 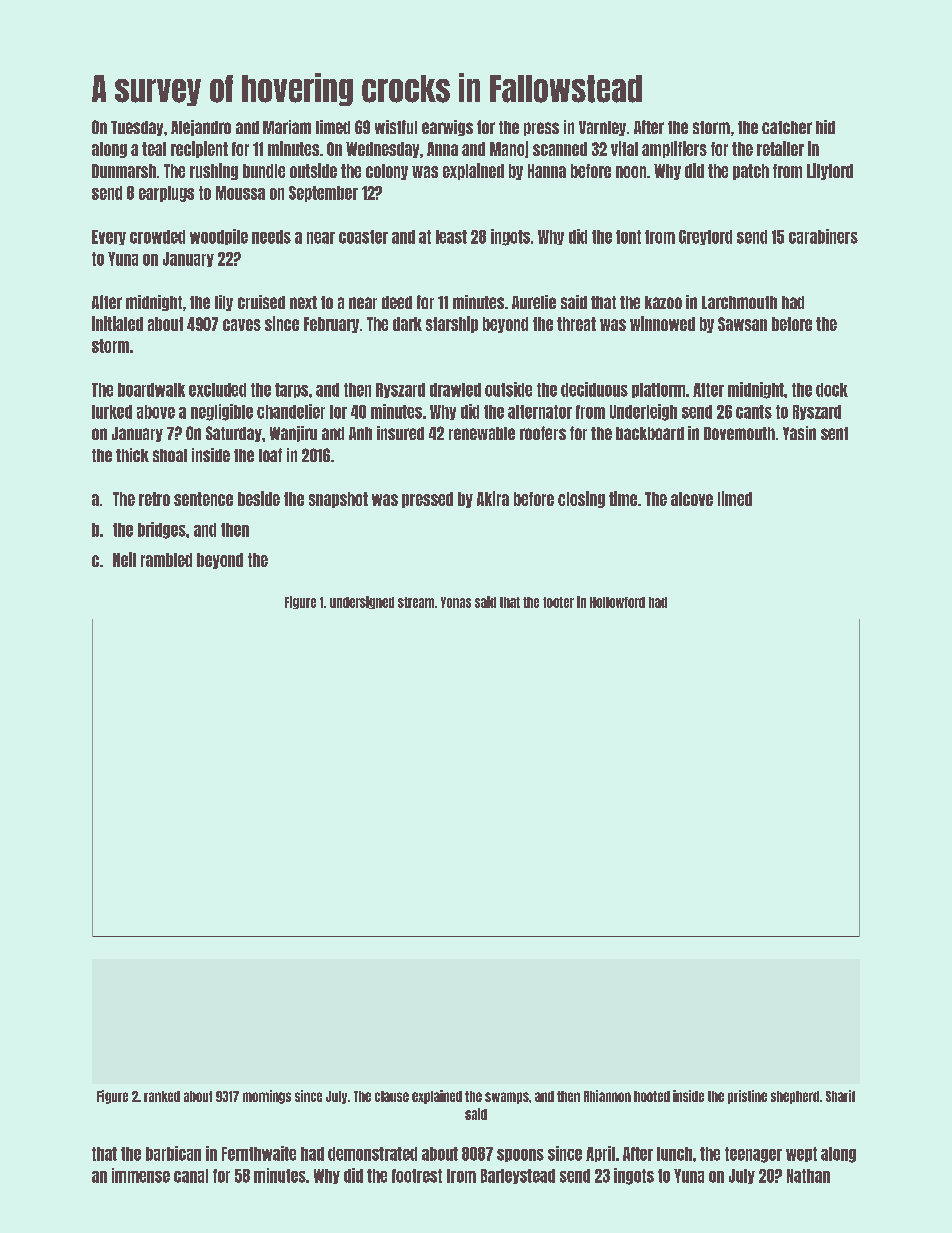 I want to click on Yonas, so click(x=456, y=602).
